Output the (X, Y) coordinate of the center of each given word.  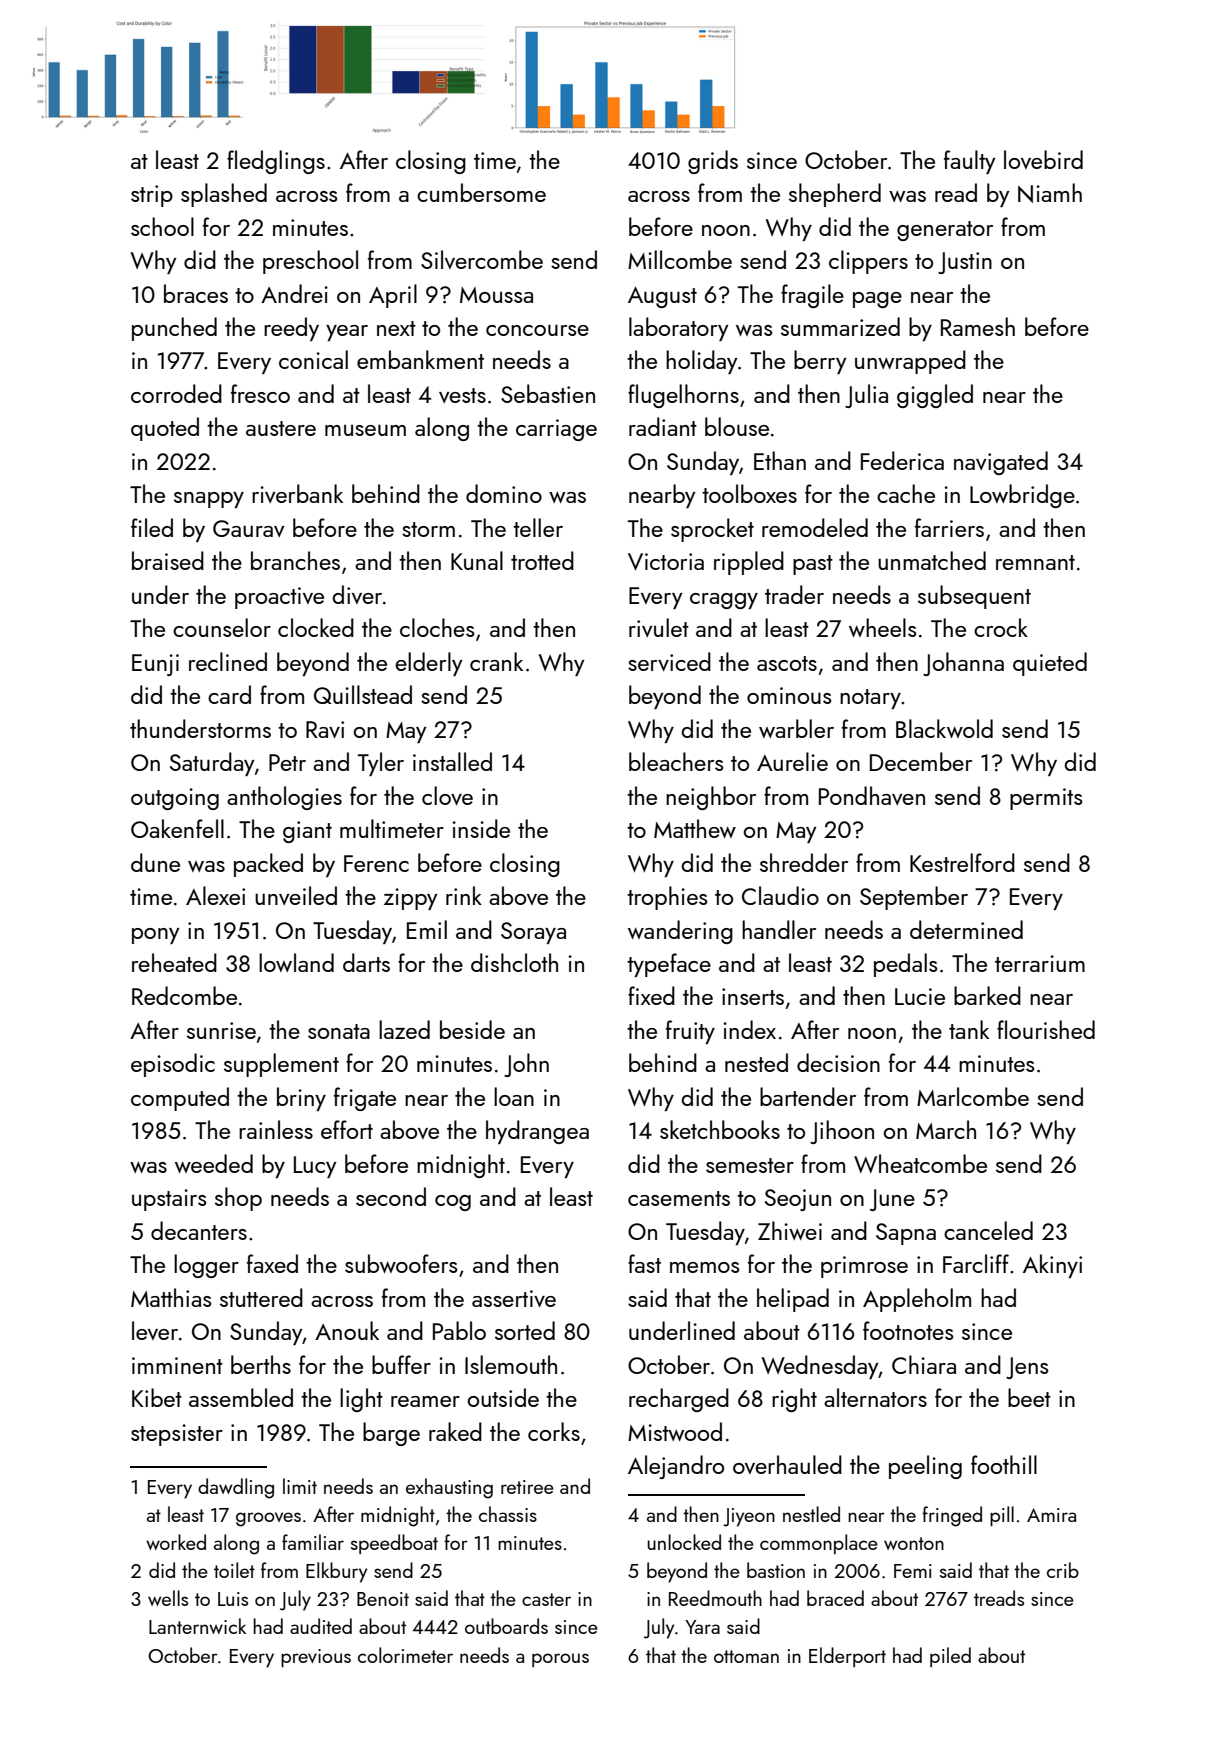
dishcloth (514, 962)
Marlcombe (973, 1096)
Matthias (171, 1297)
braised (168, 560)
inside (481, 828)
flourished (1046, 1029)
